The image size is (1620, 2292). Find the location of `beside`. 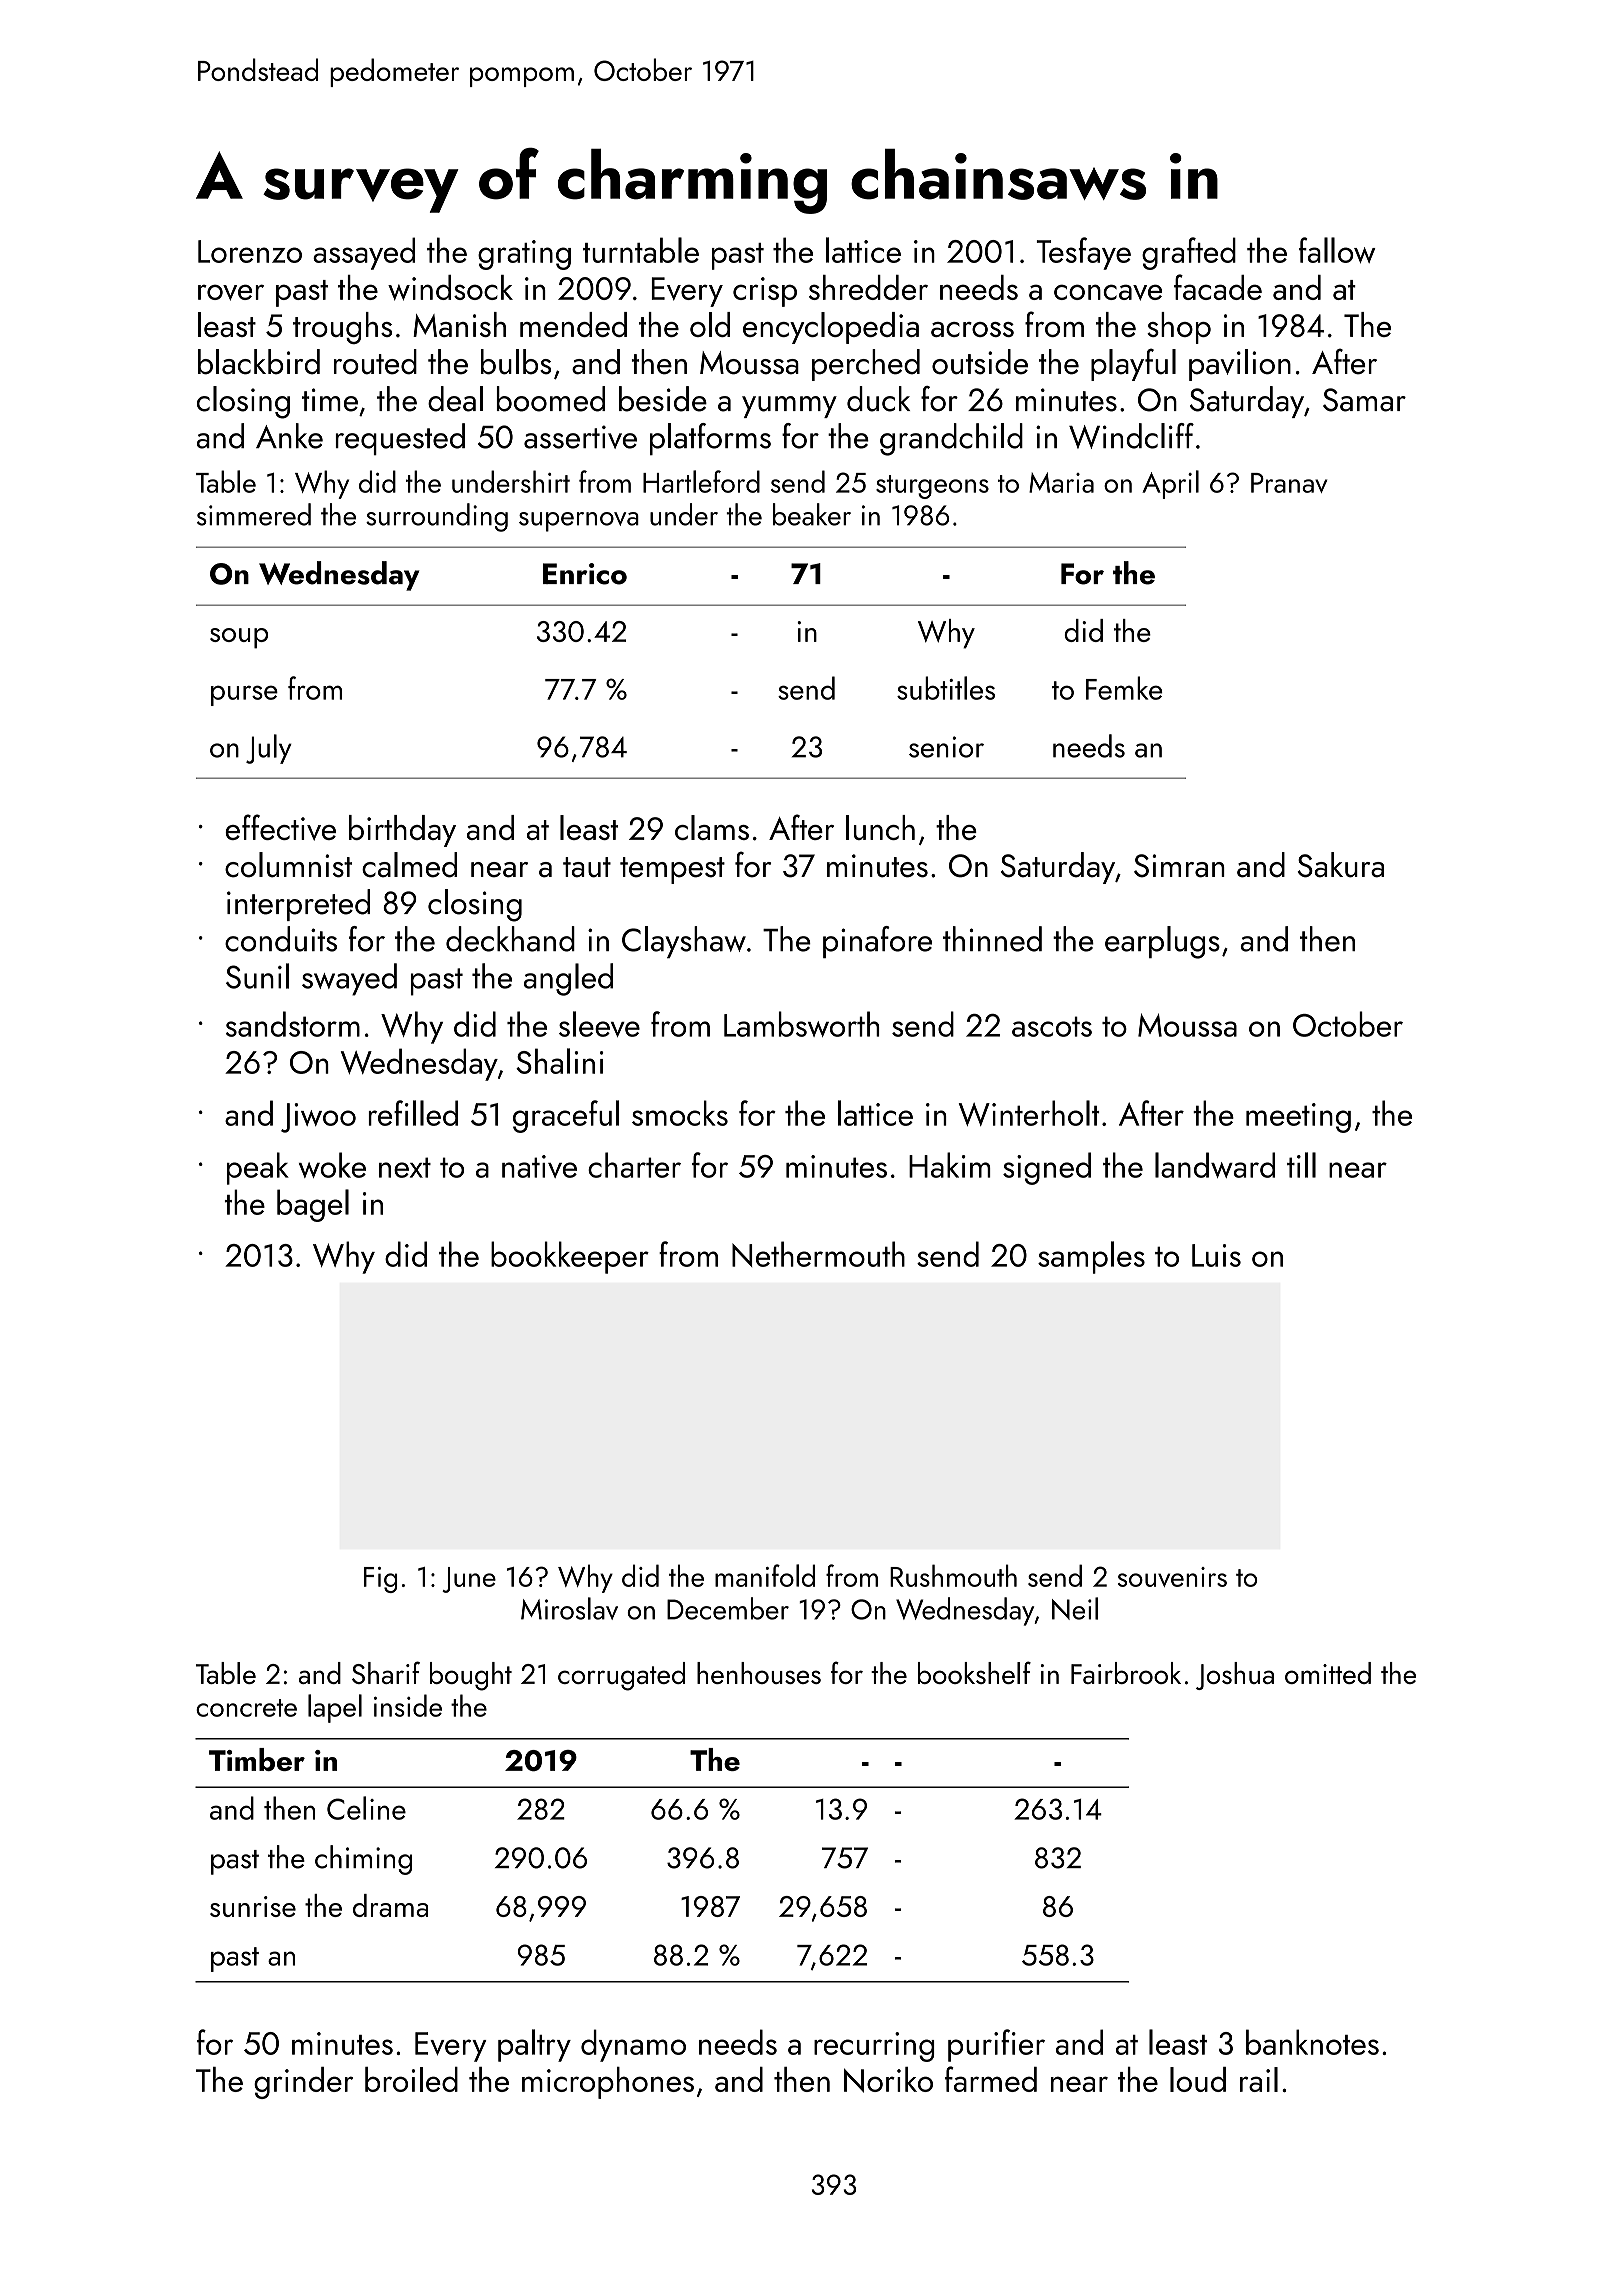

beside is located at coordinates (663, 399).
